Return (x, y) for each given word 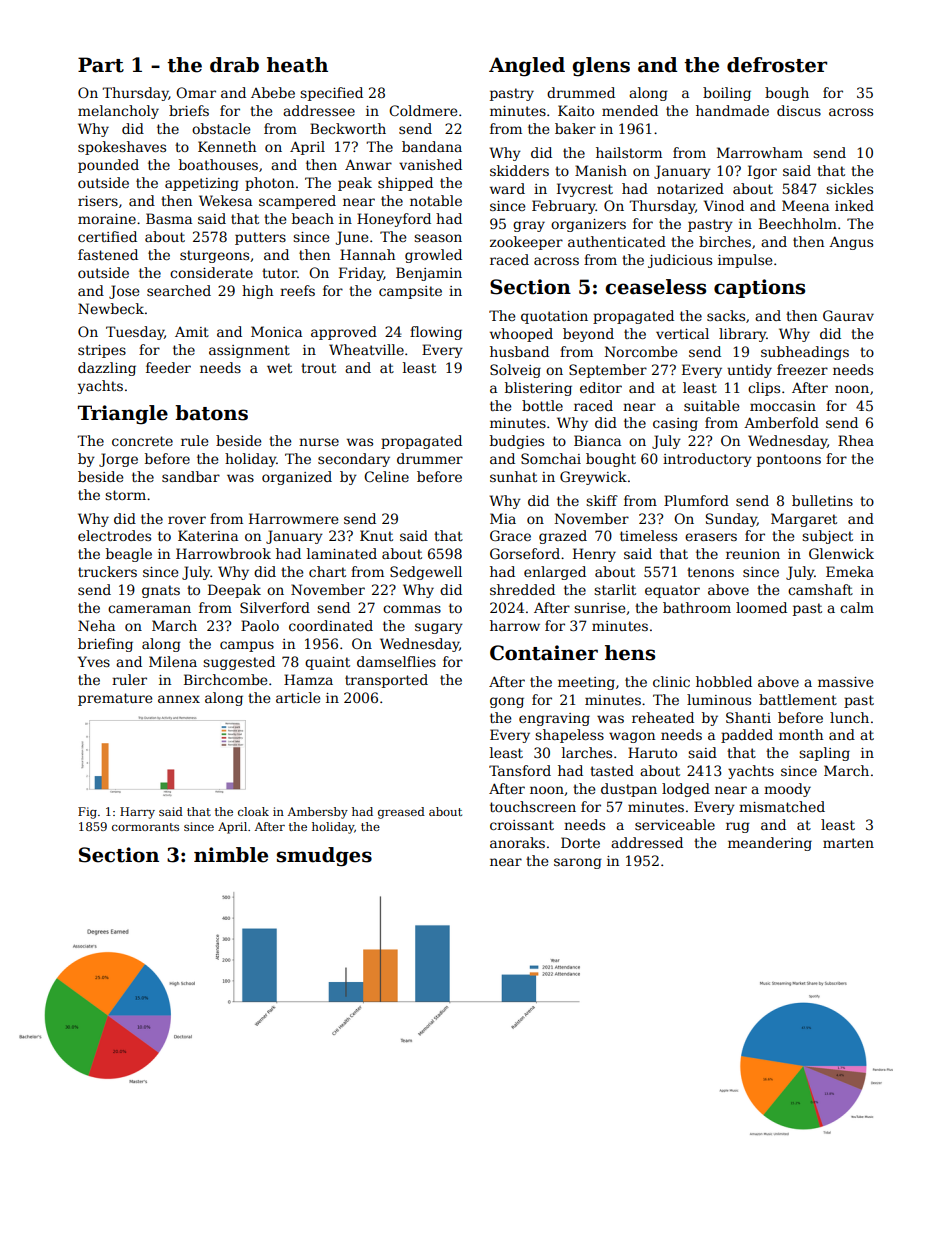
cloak (253, 811)
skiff (602, 500)
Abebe (273, 92)
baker (575, 128)
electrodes (114, 535)
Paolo (260, 625)
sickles (849, 188)
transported (386, 681)
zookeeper (526, 243)
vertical (682, 333)
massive (845, 682)
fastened (108, 254)
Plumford (696, 500)
